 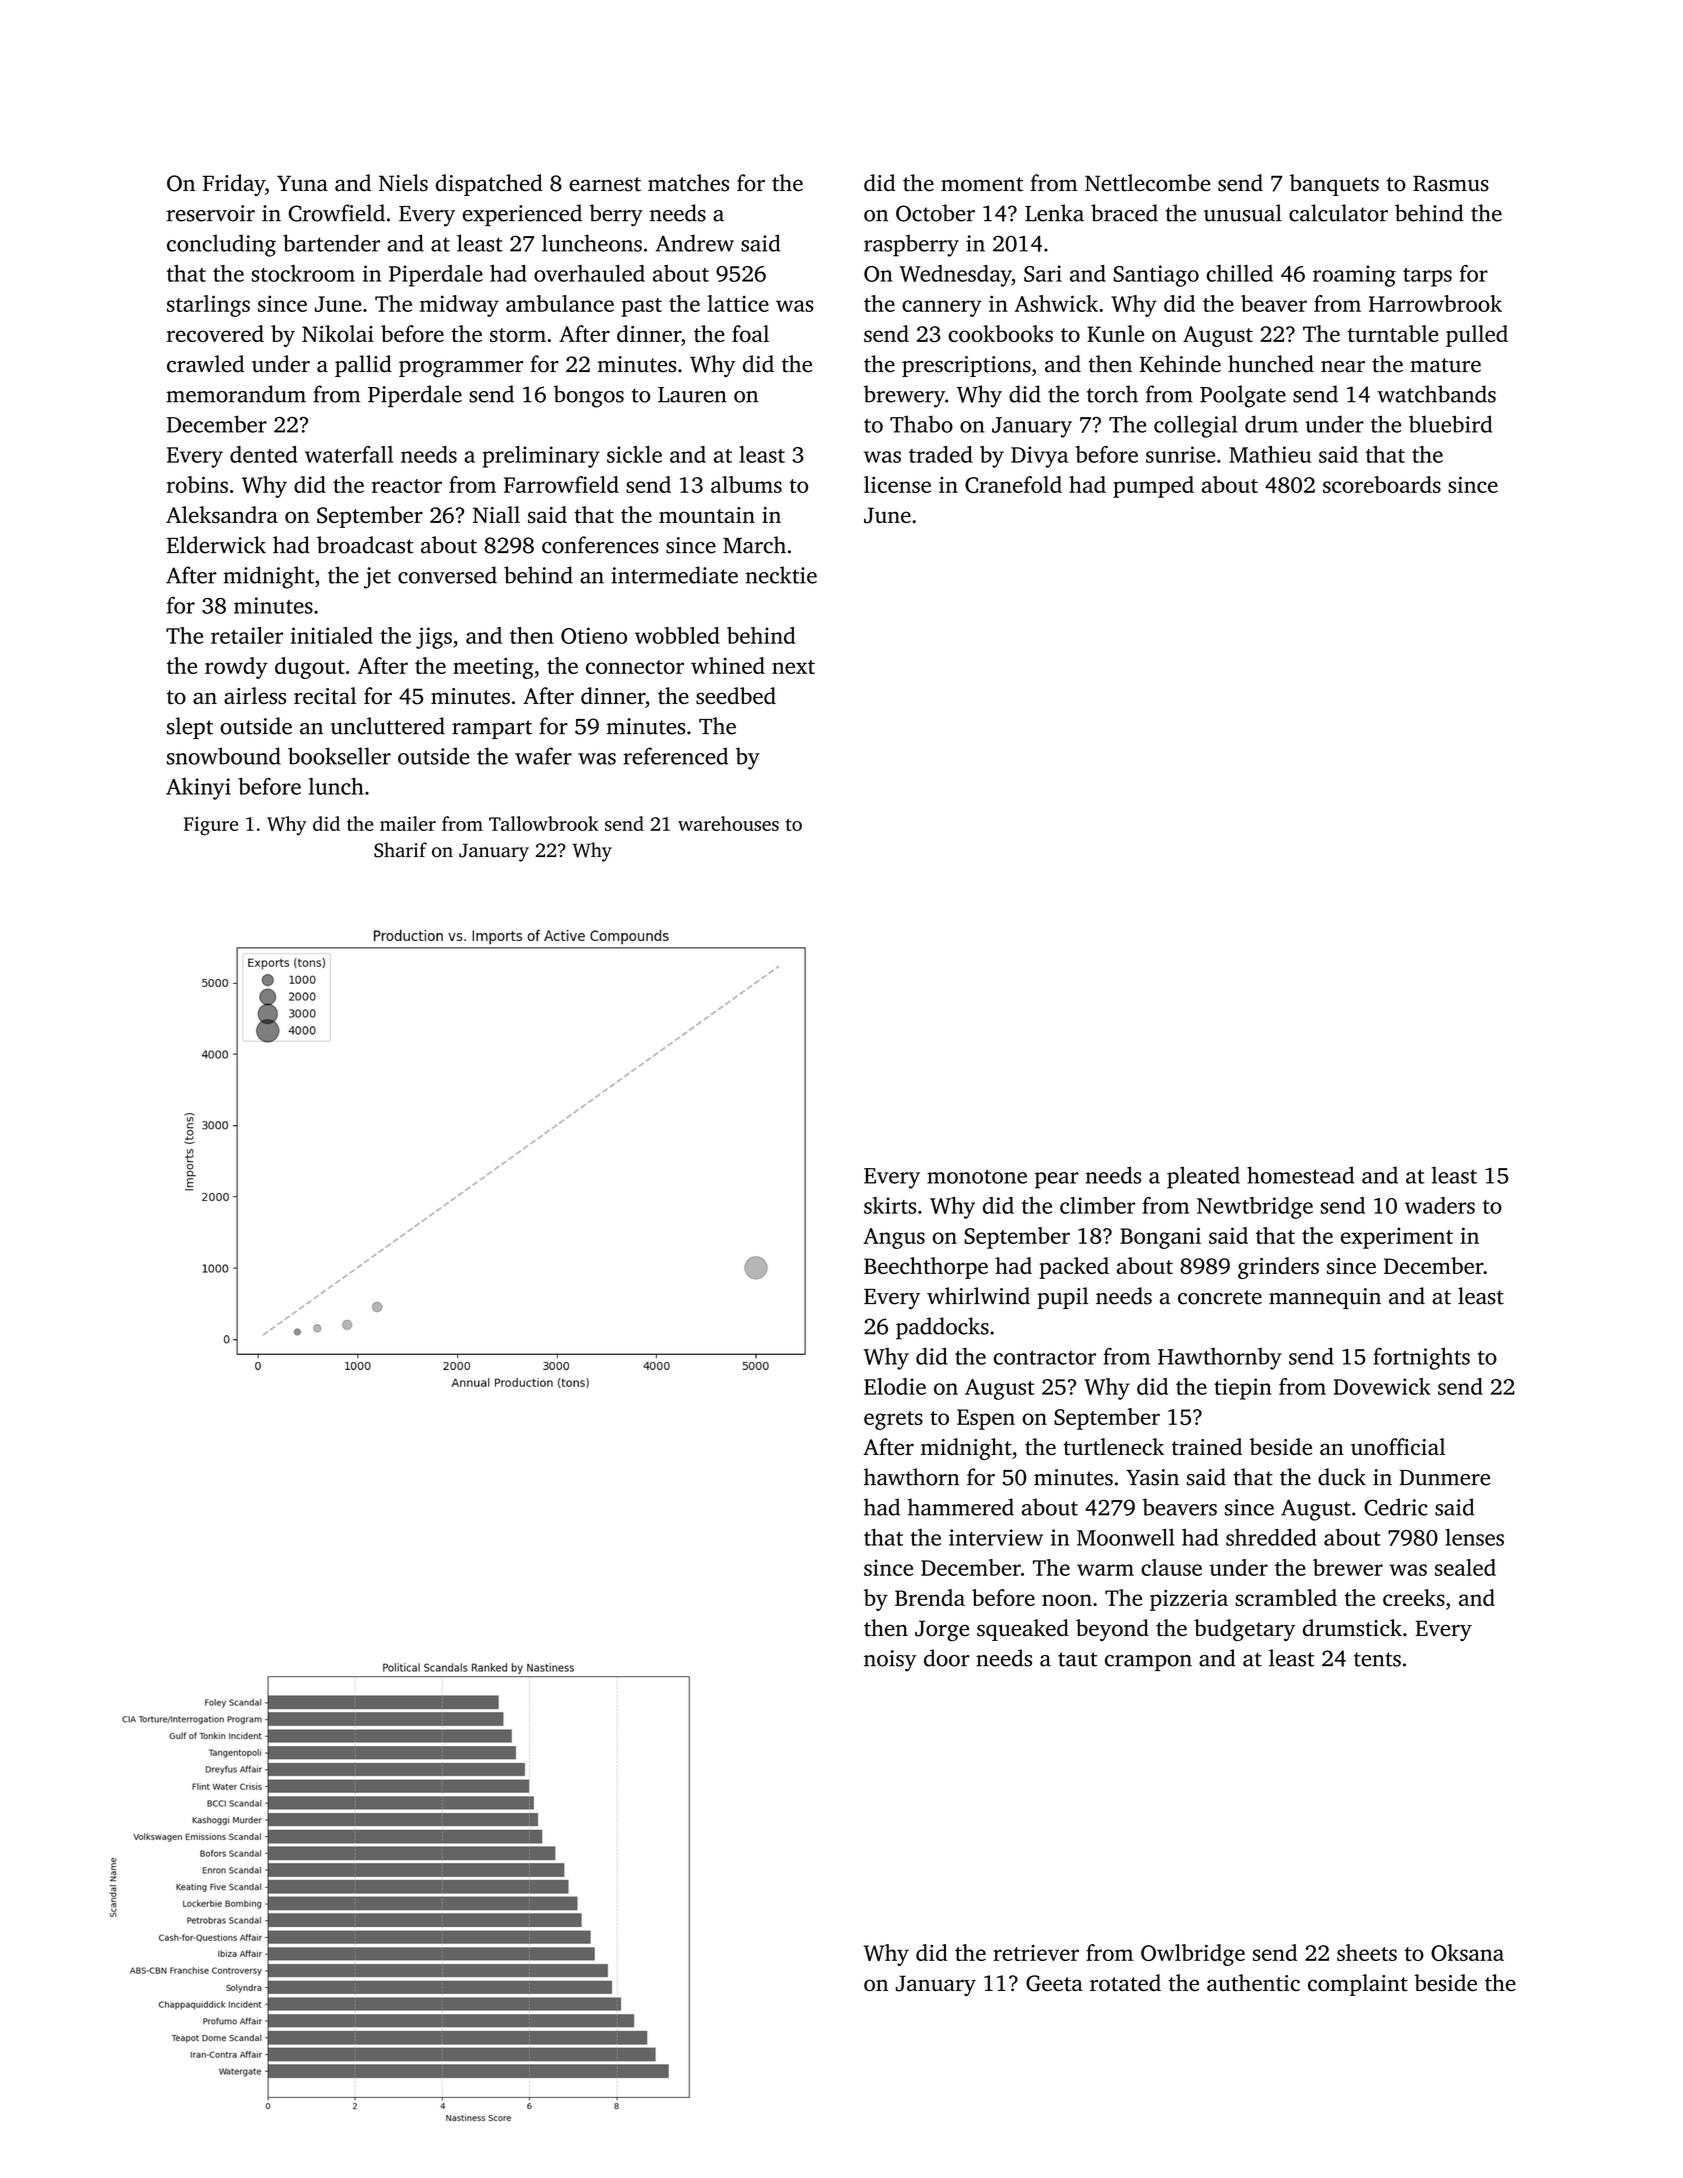 What do you see at coordinates (1054, 1983) in the image?
I see `Geeta` at bounding box center [1054, 1983].
